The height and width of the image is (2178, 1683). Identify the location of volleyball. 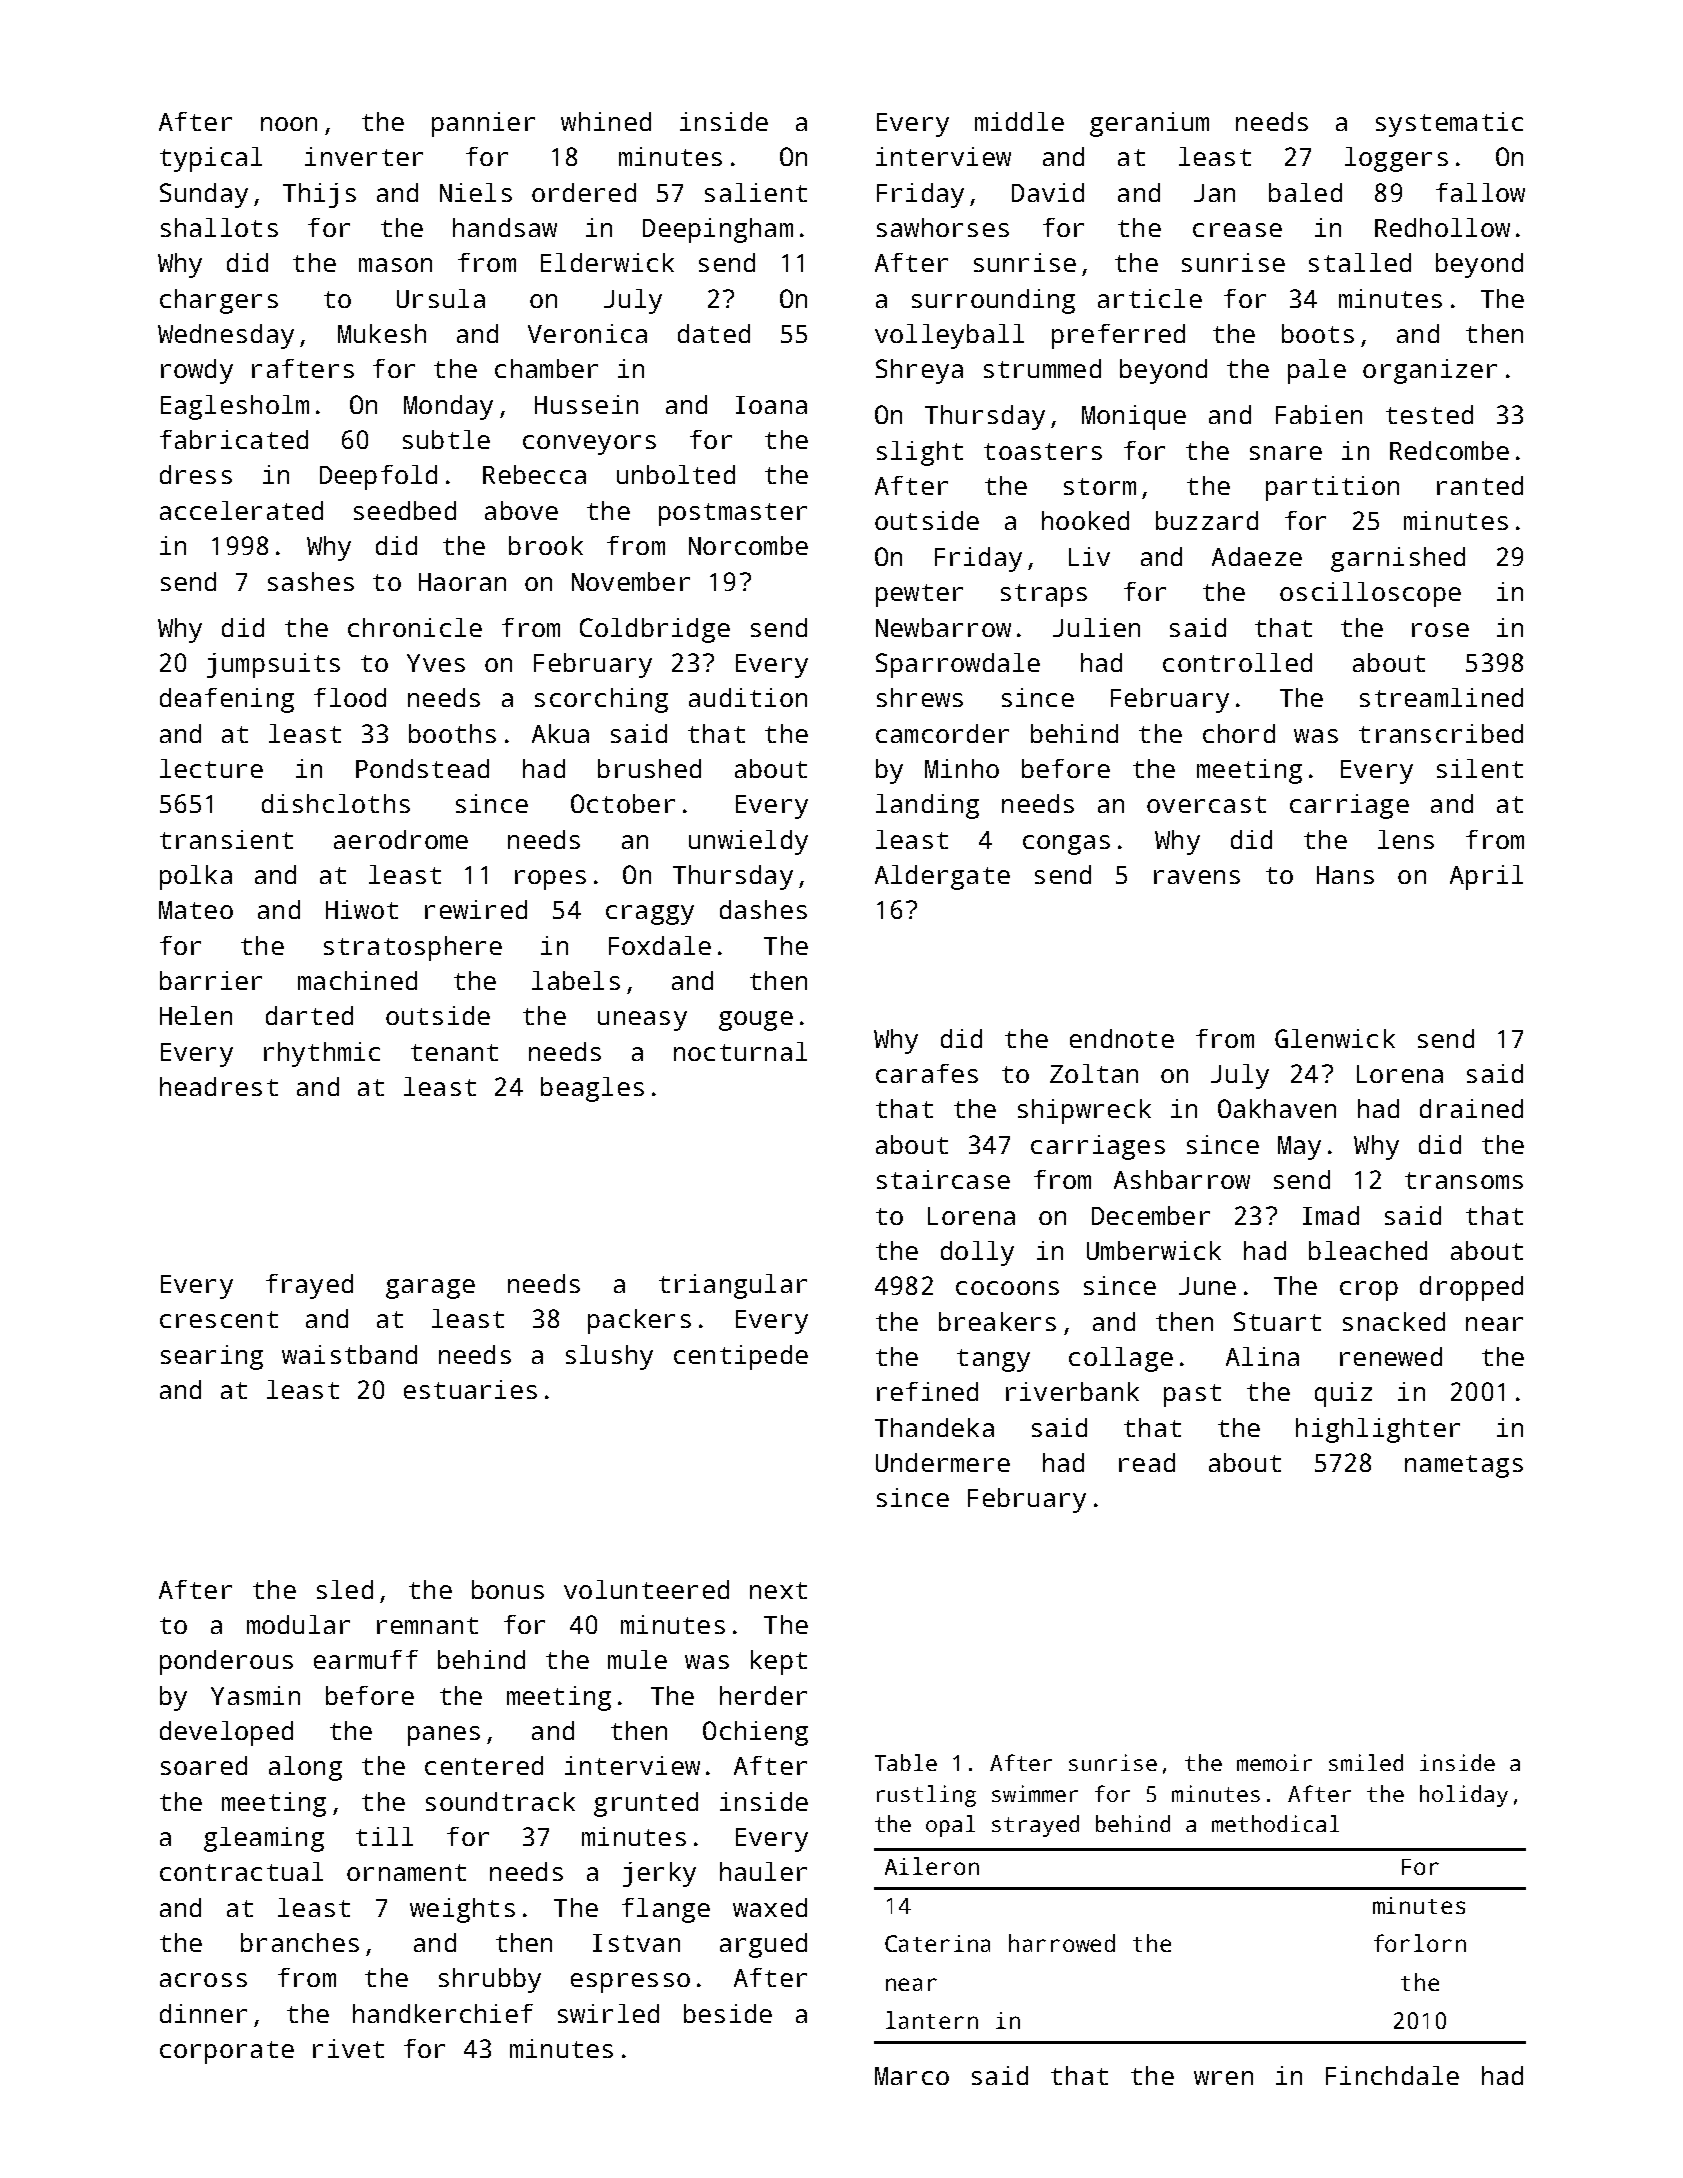
(949, 336).
